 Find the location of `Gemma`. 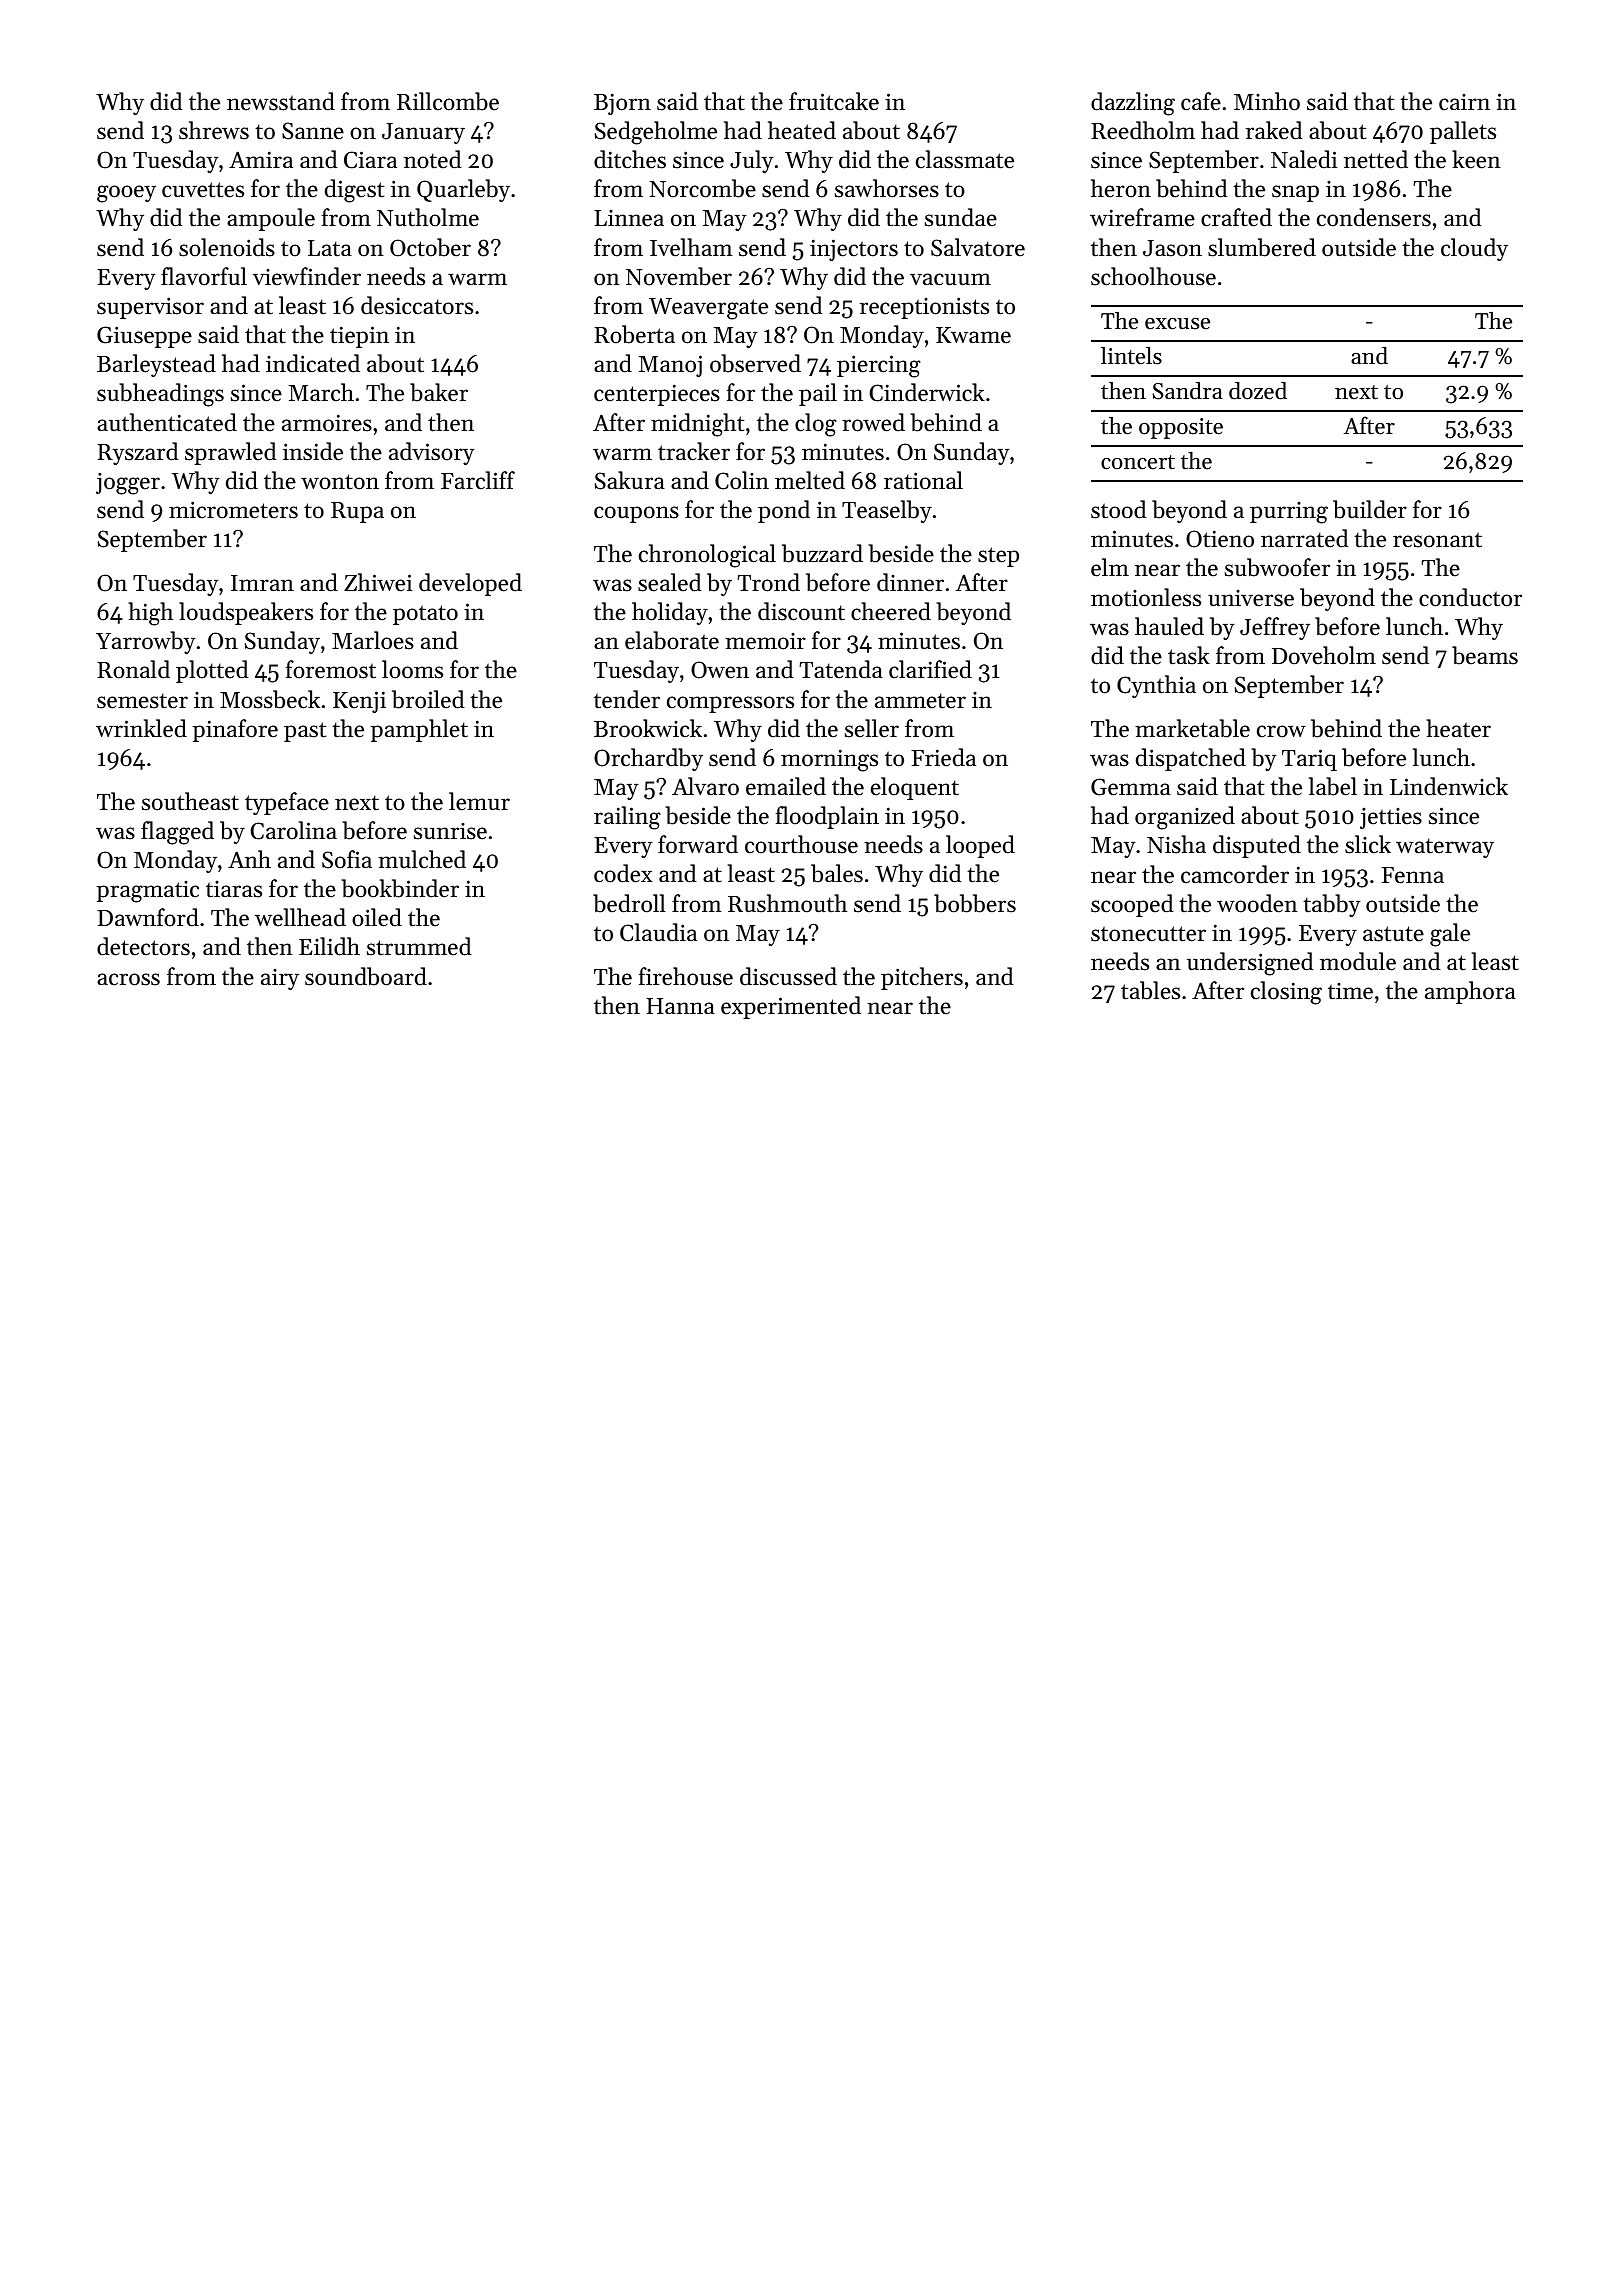

Gemma is located at coordinates (1131, 787).
